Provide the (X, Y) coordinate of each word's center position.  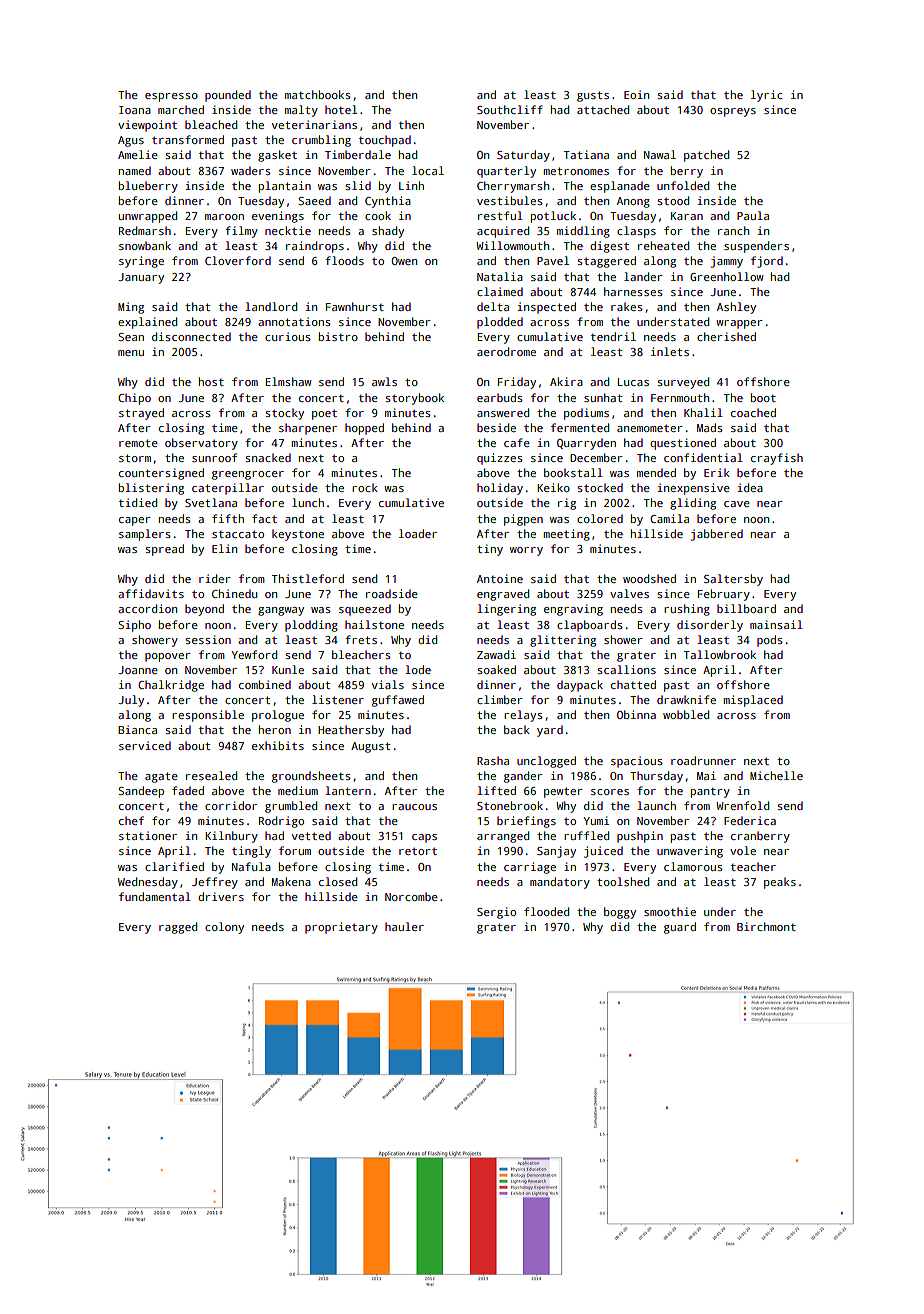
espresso (171, 97)
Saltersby (733, 580)
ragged (178, 928)
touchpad (385, 141)
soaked (496, 669)
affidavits (151, 593)
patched (706, 156)
